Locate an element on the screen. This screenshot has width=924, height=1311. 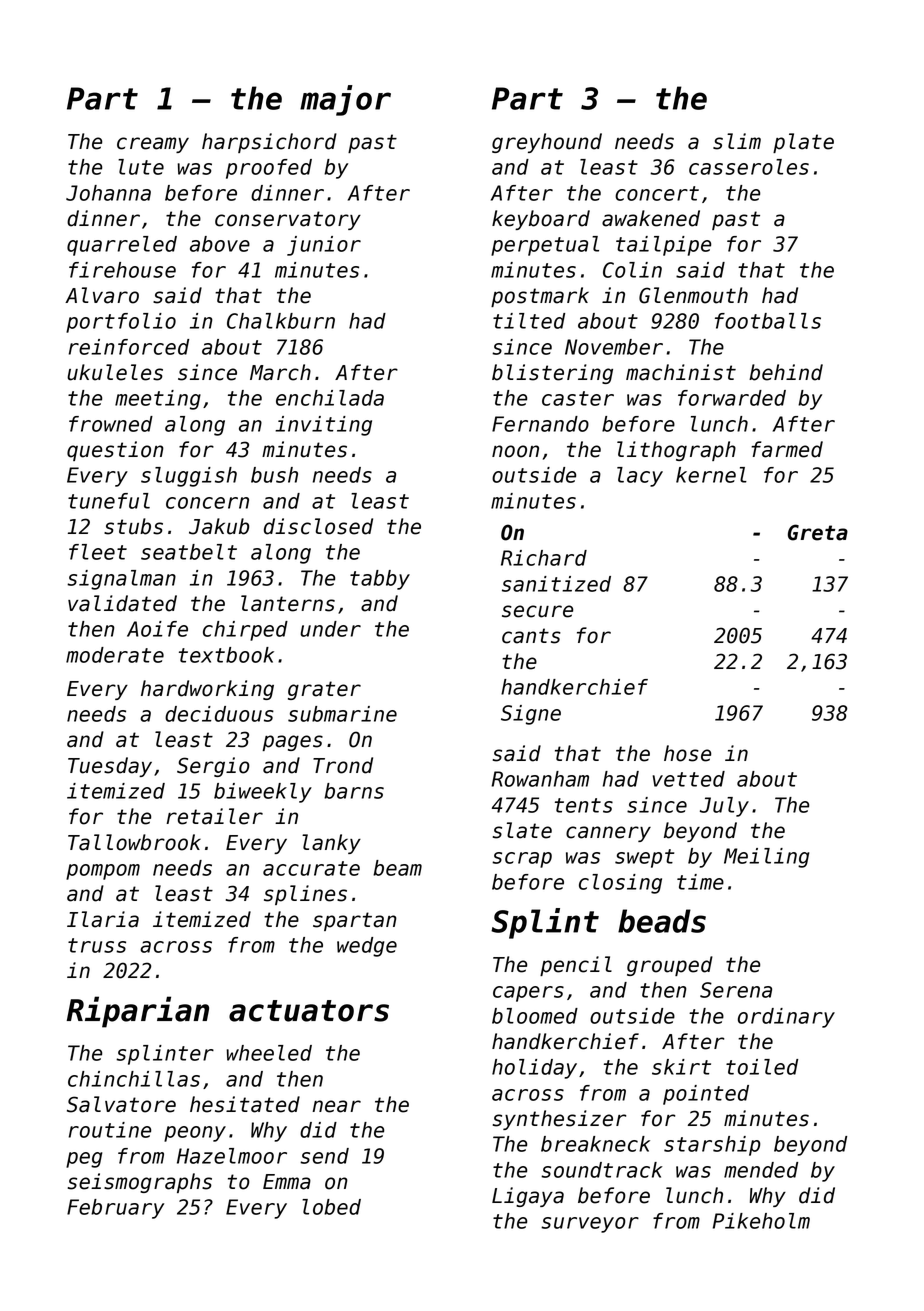
sanitized is located at coordinates (556, 584).
